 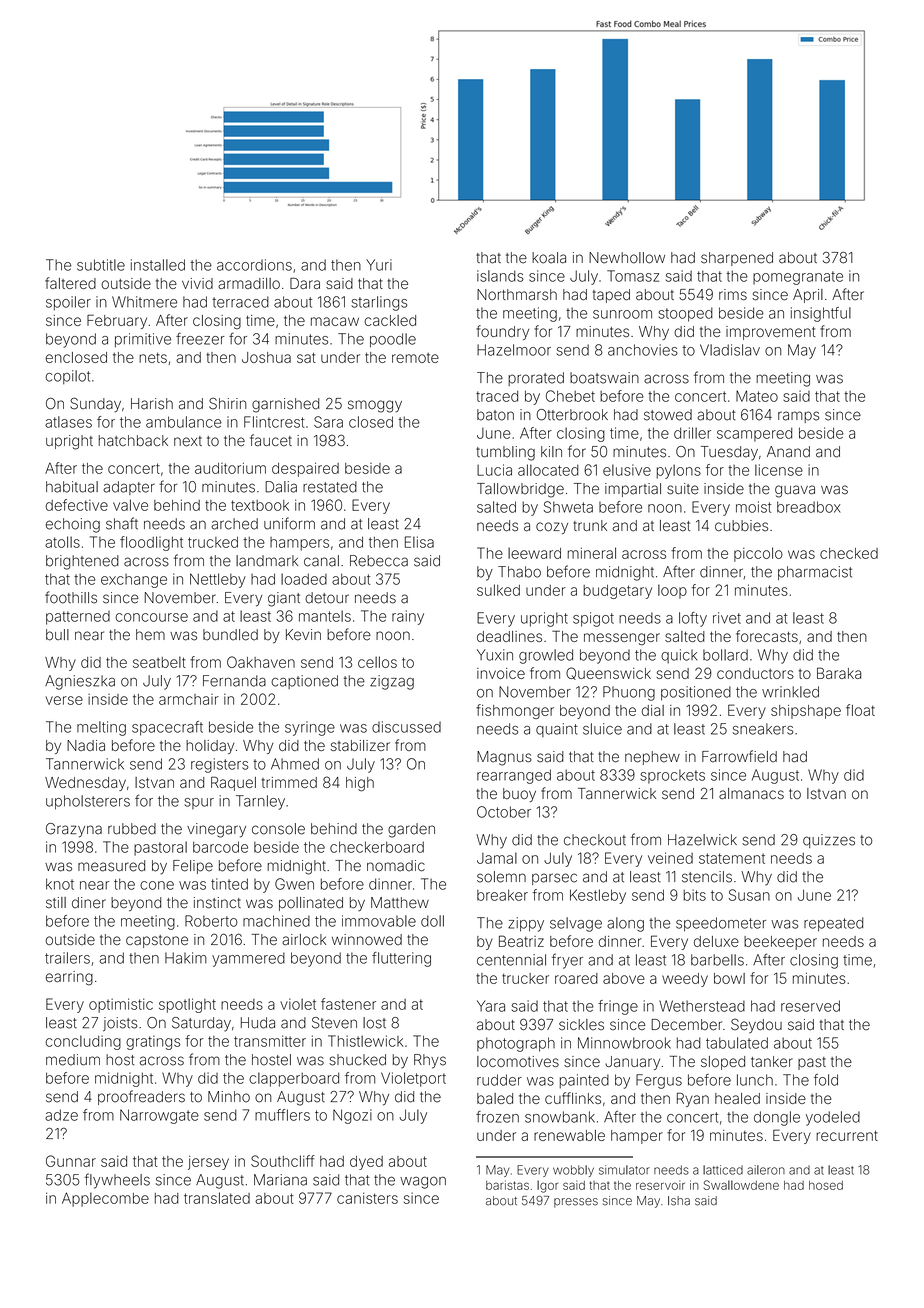 I want to click on yodeled, so click(x=833, y=1118).
